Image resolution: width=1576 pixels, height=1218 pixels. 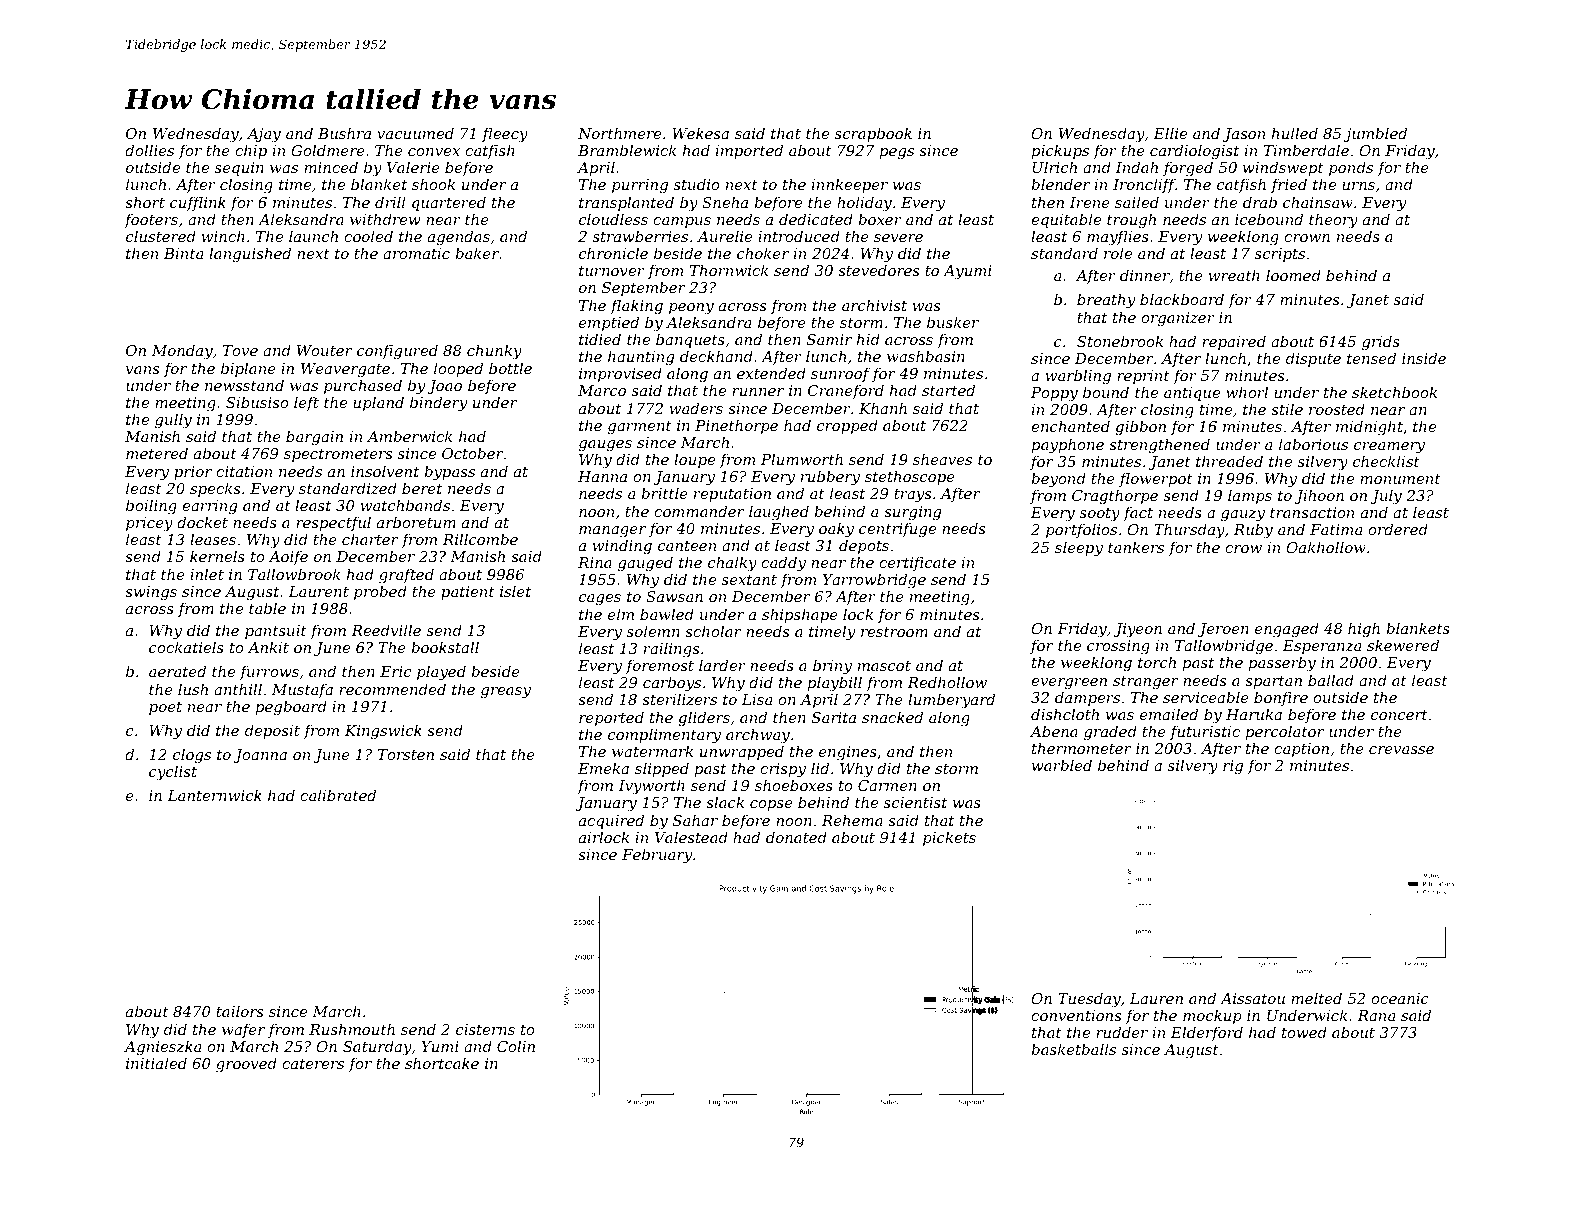 I want to click on scrapbook, so click(x=873, y=134).
